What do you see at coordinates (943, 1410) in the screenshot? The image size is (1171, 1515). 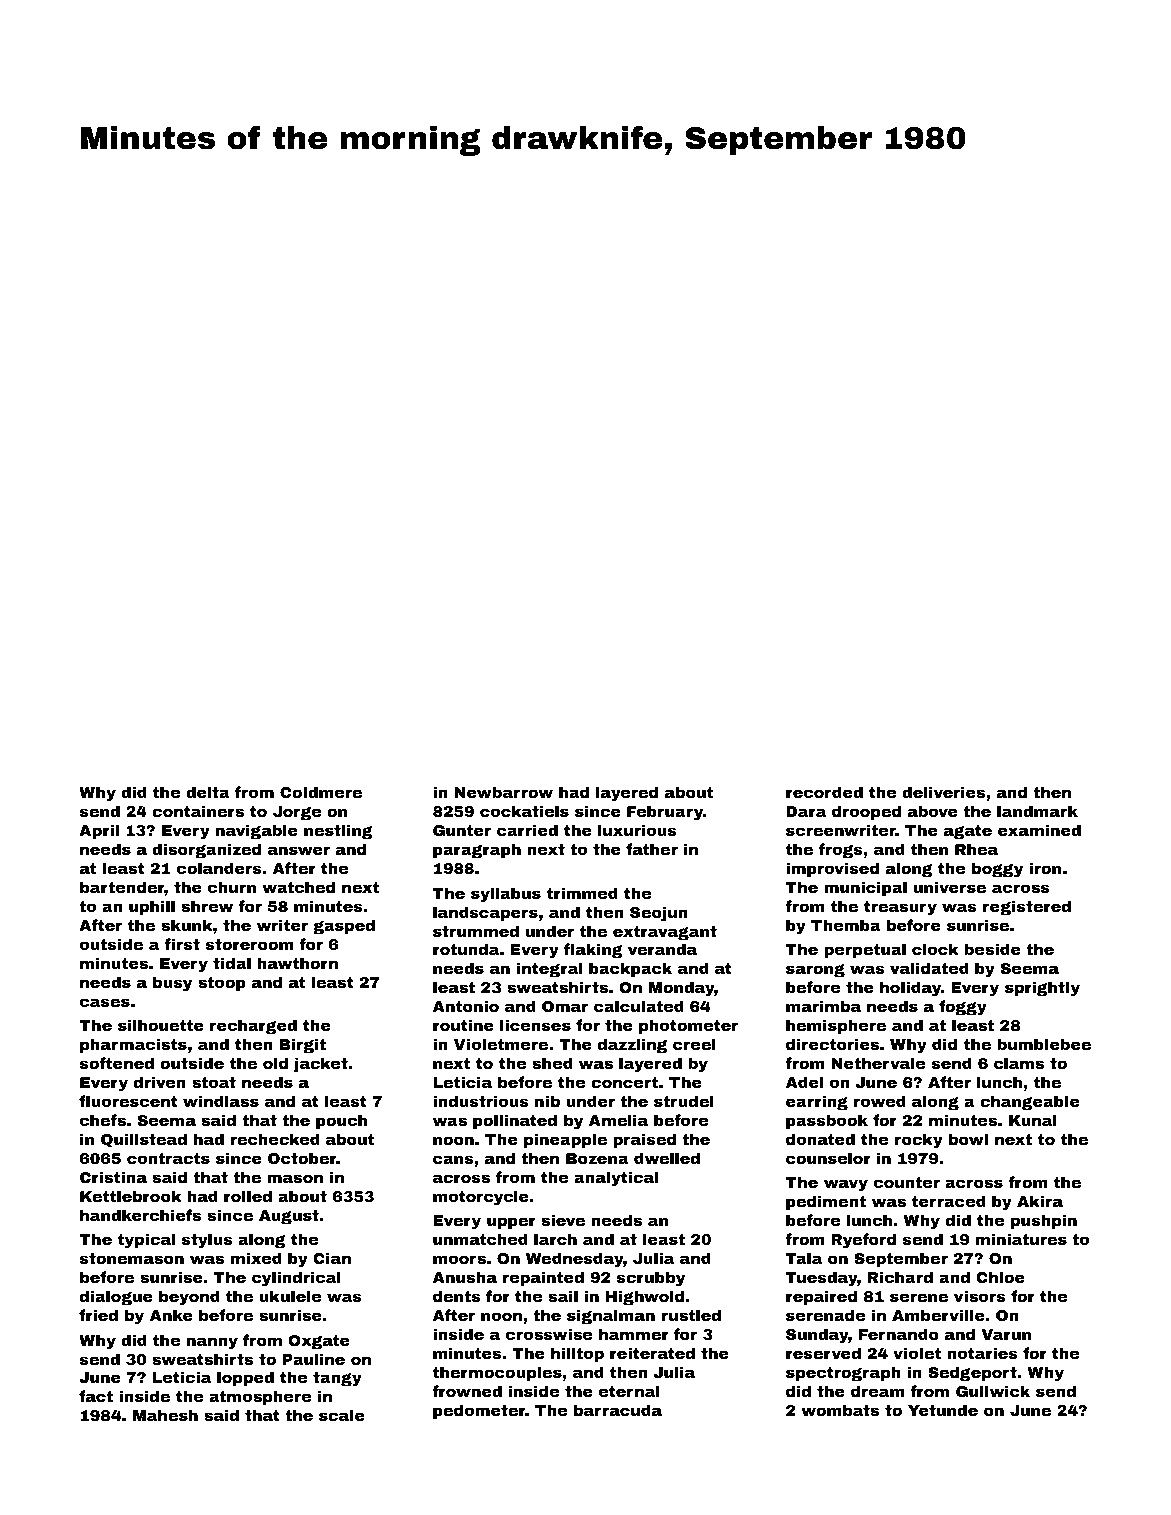 I see `Yetunde` at bounding box center [943, 1410].
